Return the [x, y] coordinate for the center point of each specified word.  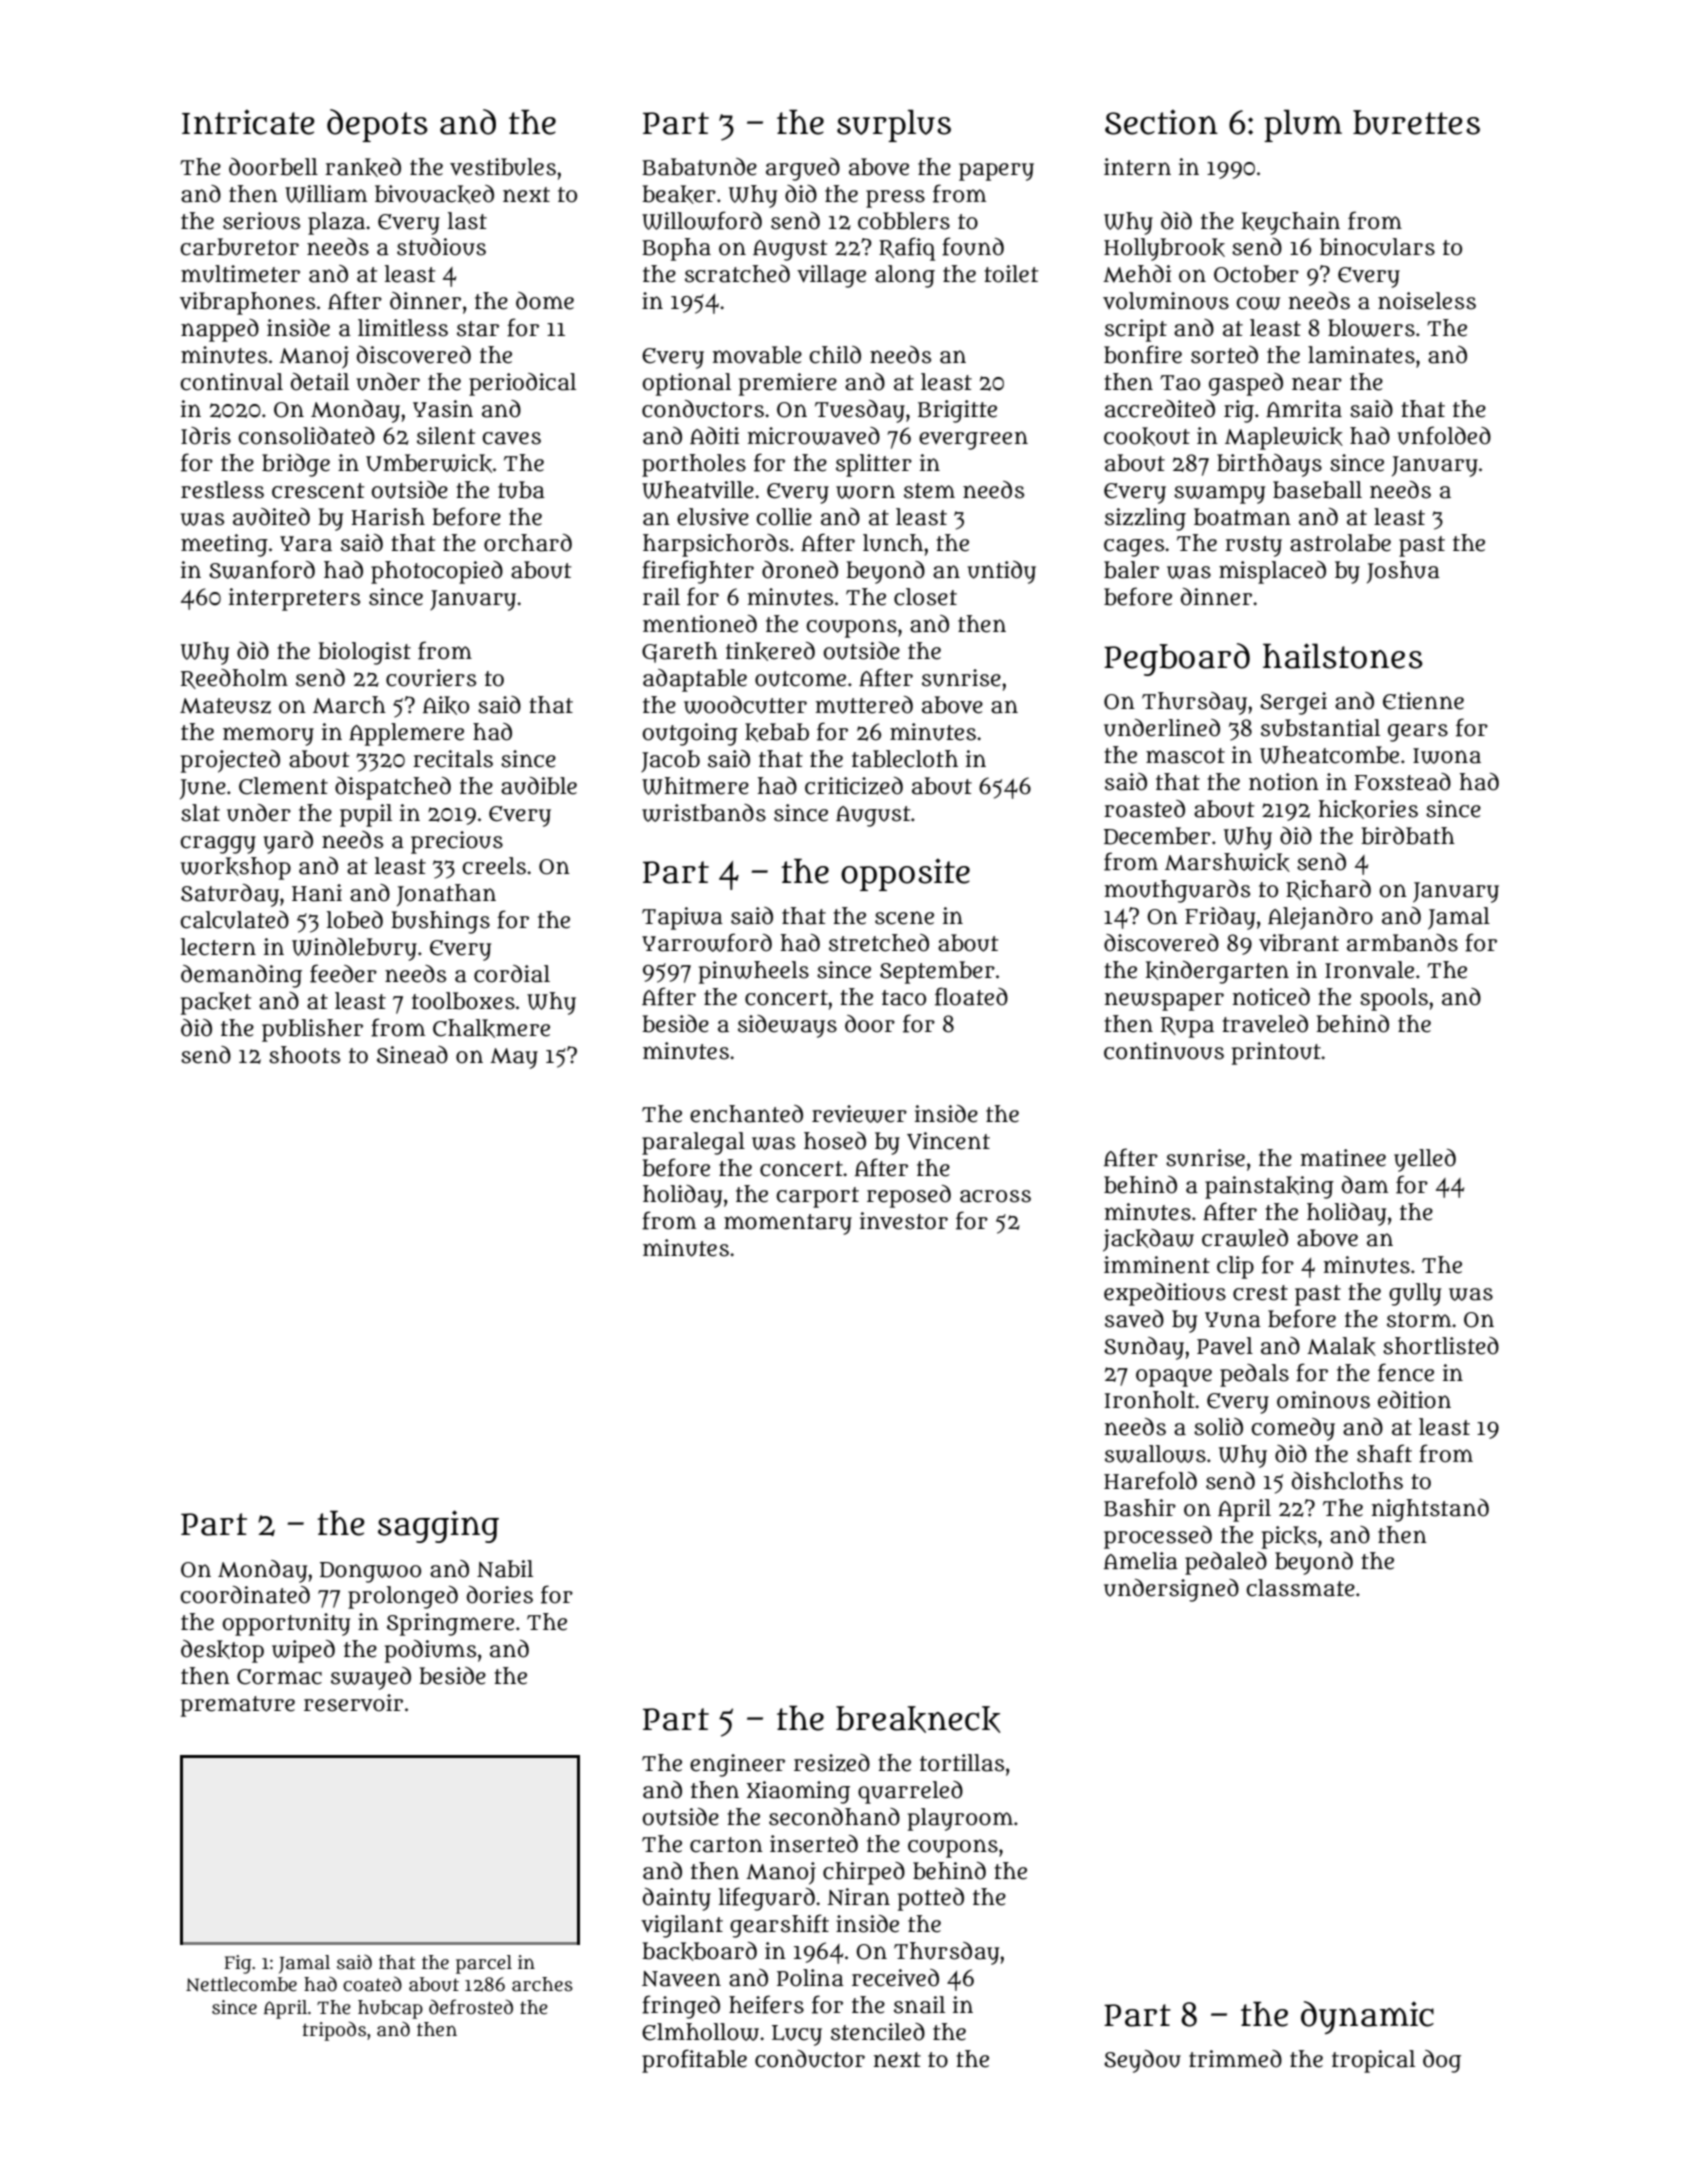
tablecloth [905, 759]
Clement [283, 786]
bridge [296, 465]
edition [1414, 1400]
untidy [1001, 572]
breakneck [918, 1719]
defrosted [471, 2007]
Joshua [1403, 572]
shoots [304, 1055]
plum [1303, 125]
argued [803, 169]
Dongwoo [370, 1572]
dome [545, 301]
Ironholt [1150, 1400]
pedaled [1226, 1563]
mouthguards [1177, 891]
